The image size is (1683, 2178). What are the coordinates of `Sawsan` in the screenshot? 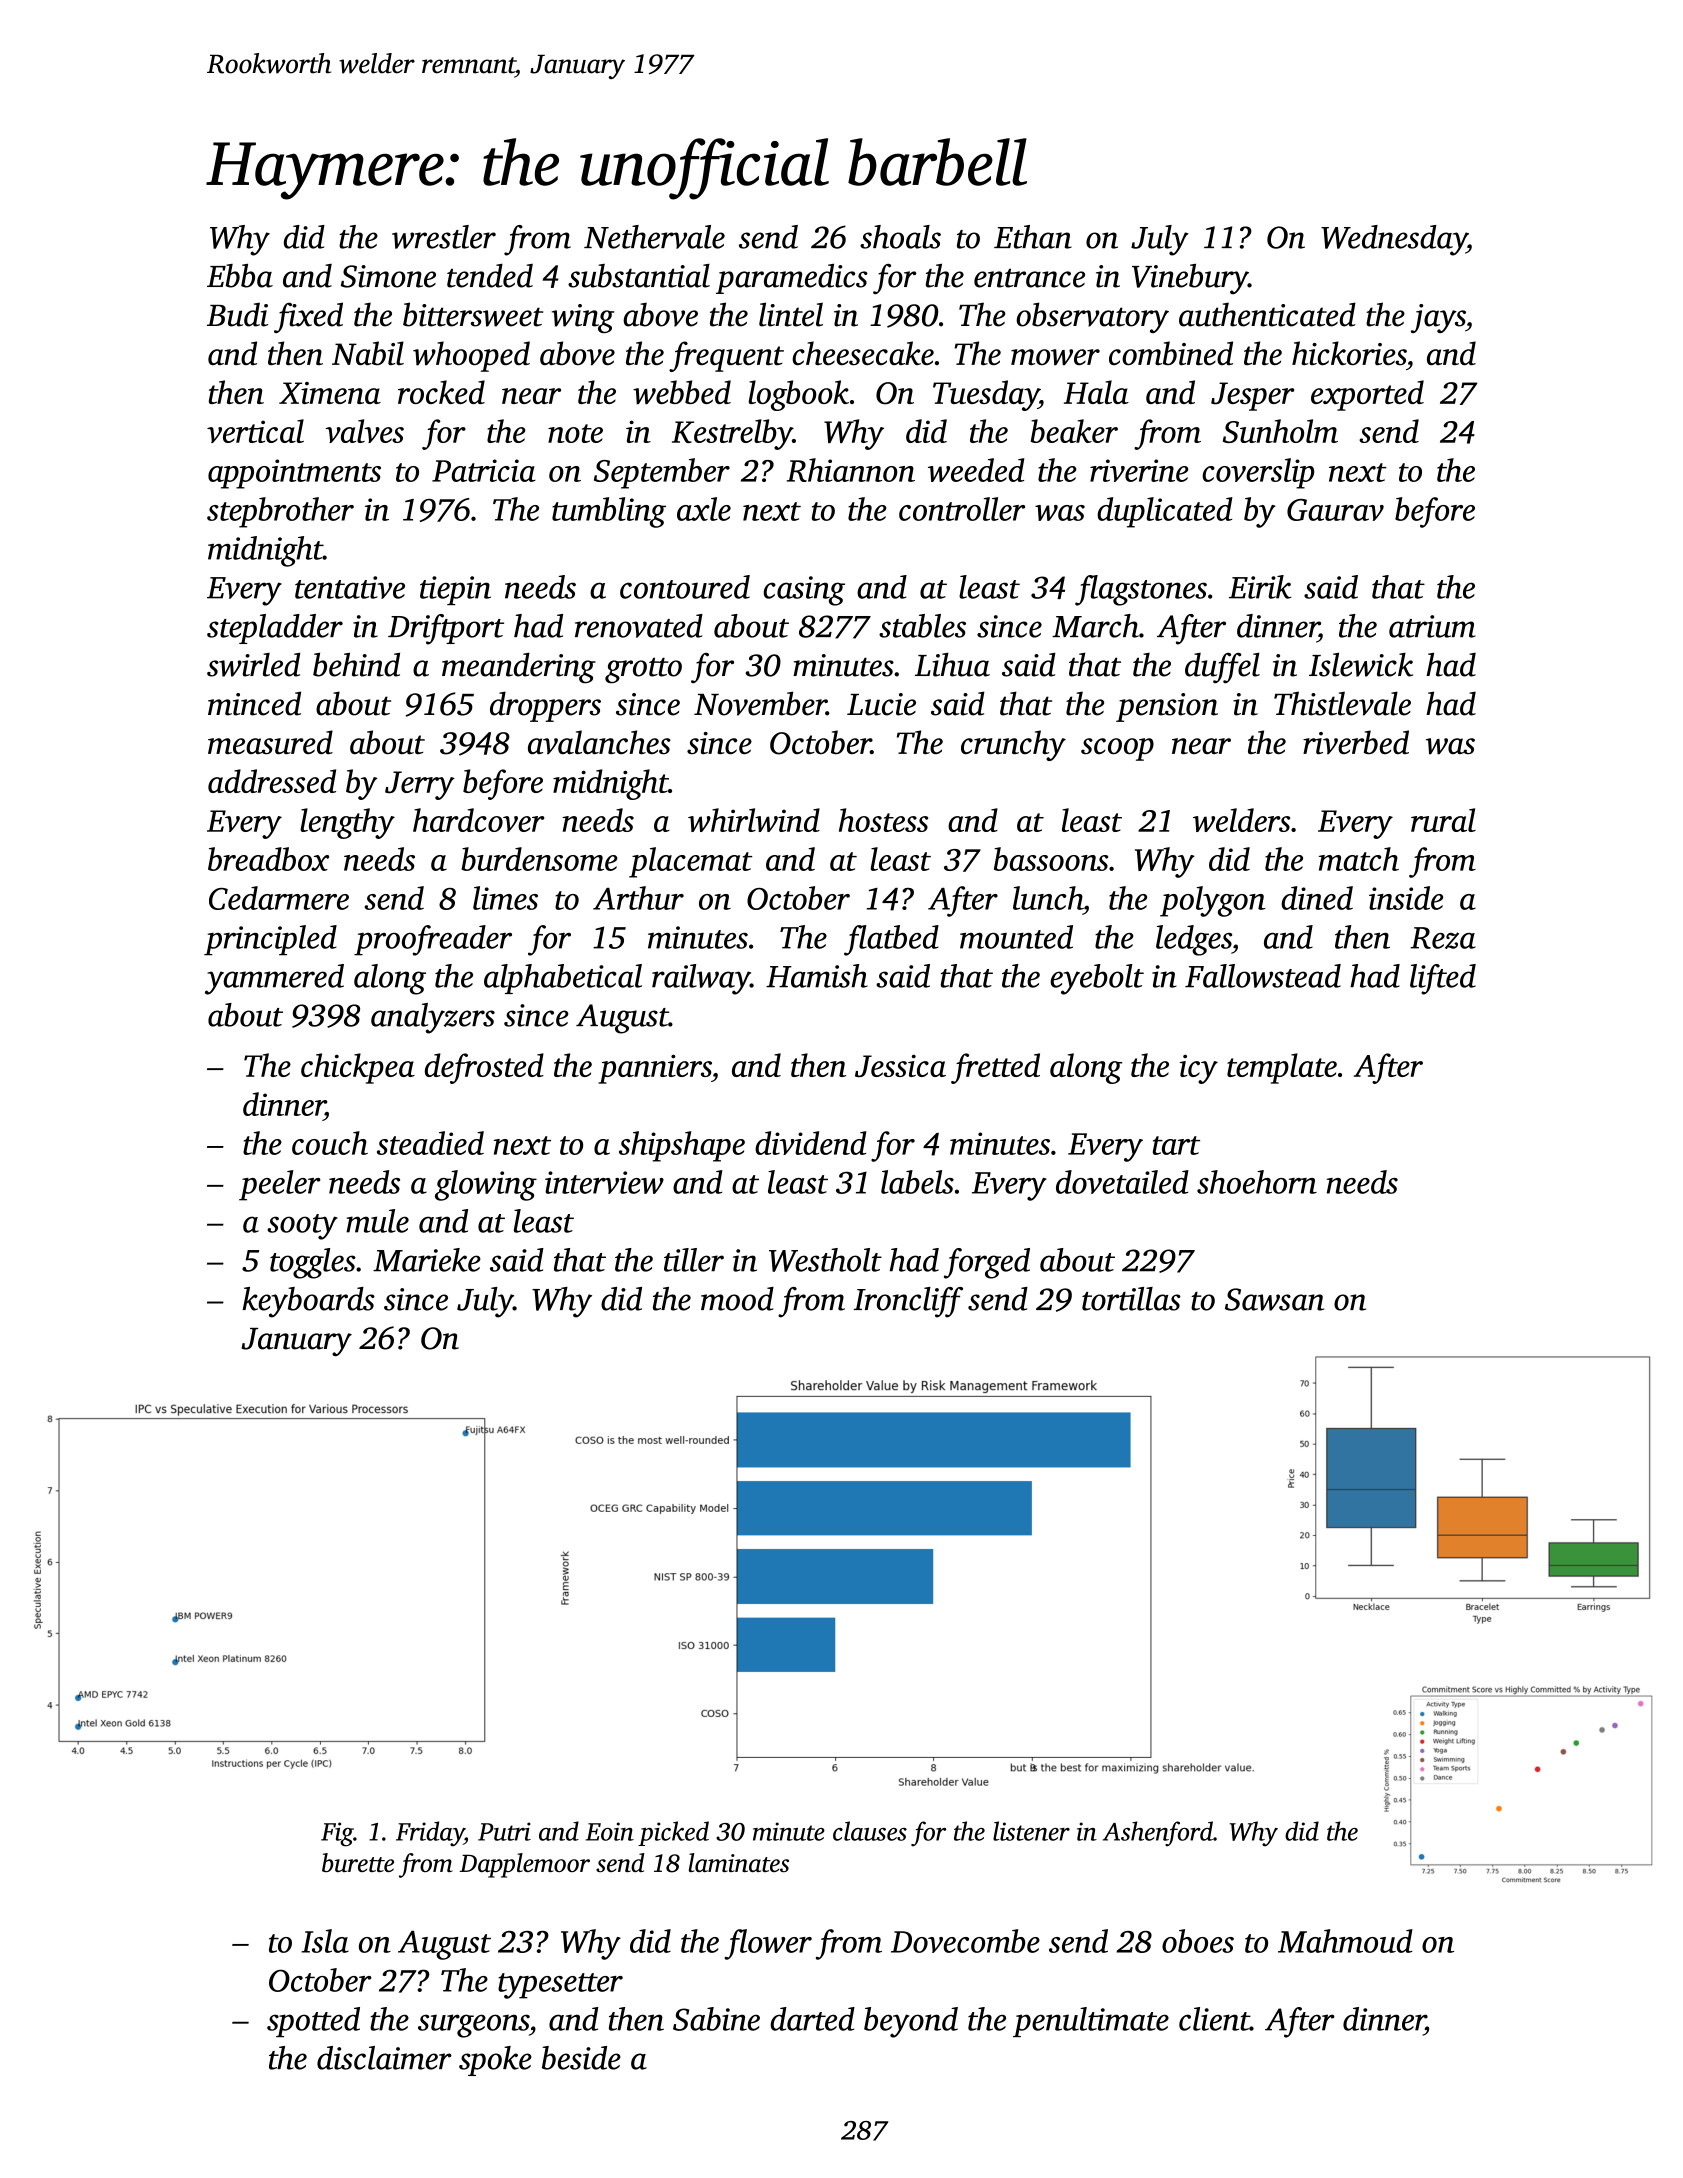 It's located at (1274, 1299).
